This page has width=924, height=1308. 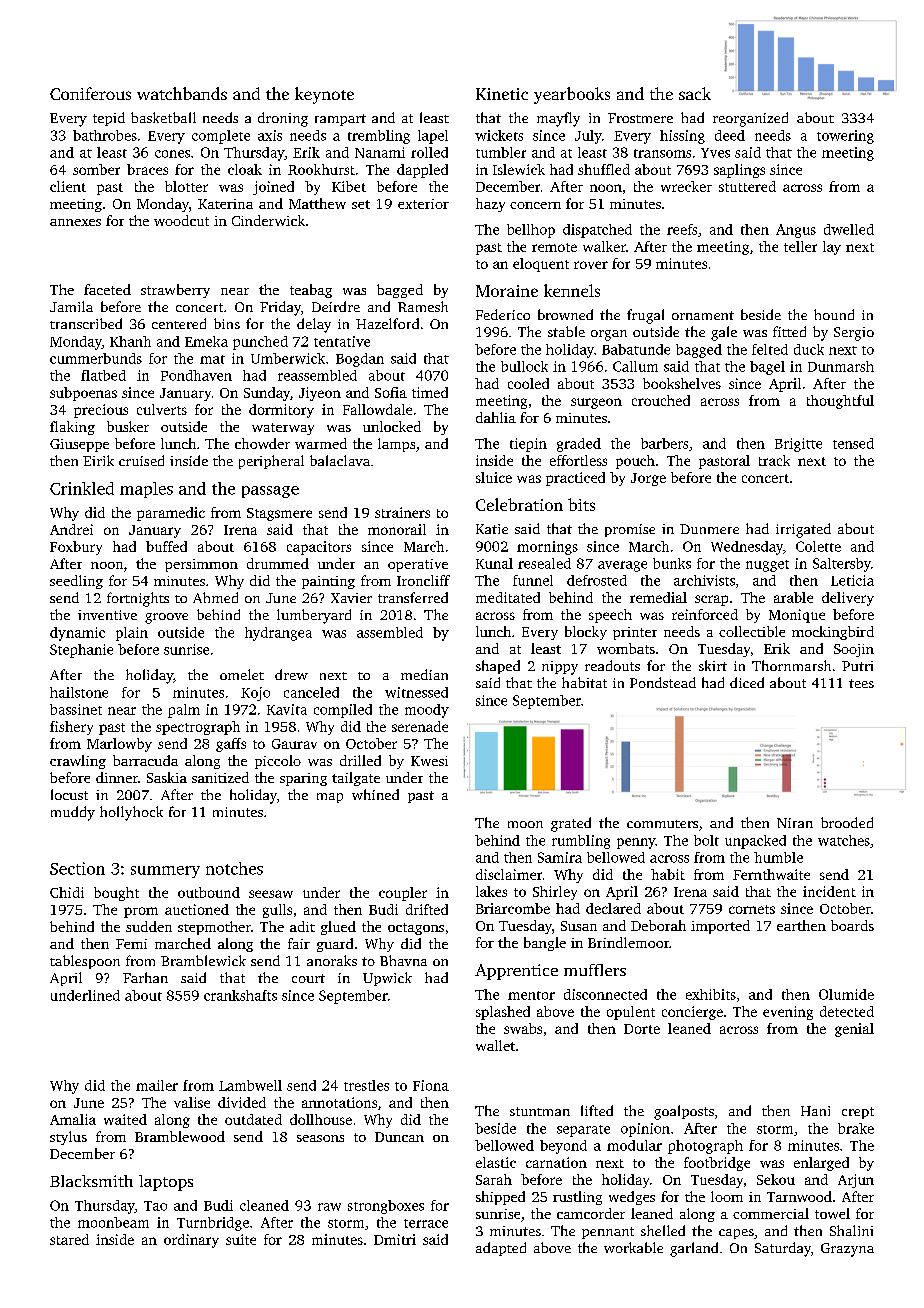 What do you see at coordinates (544, 563) in the page?
I see `resealed` at bounding box center [544, 563].
